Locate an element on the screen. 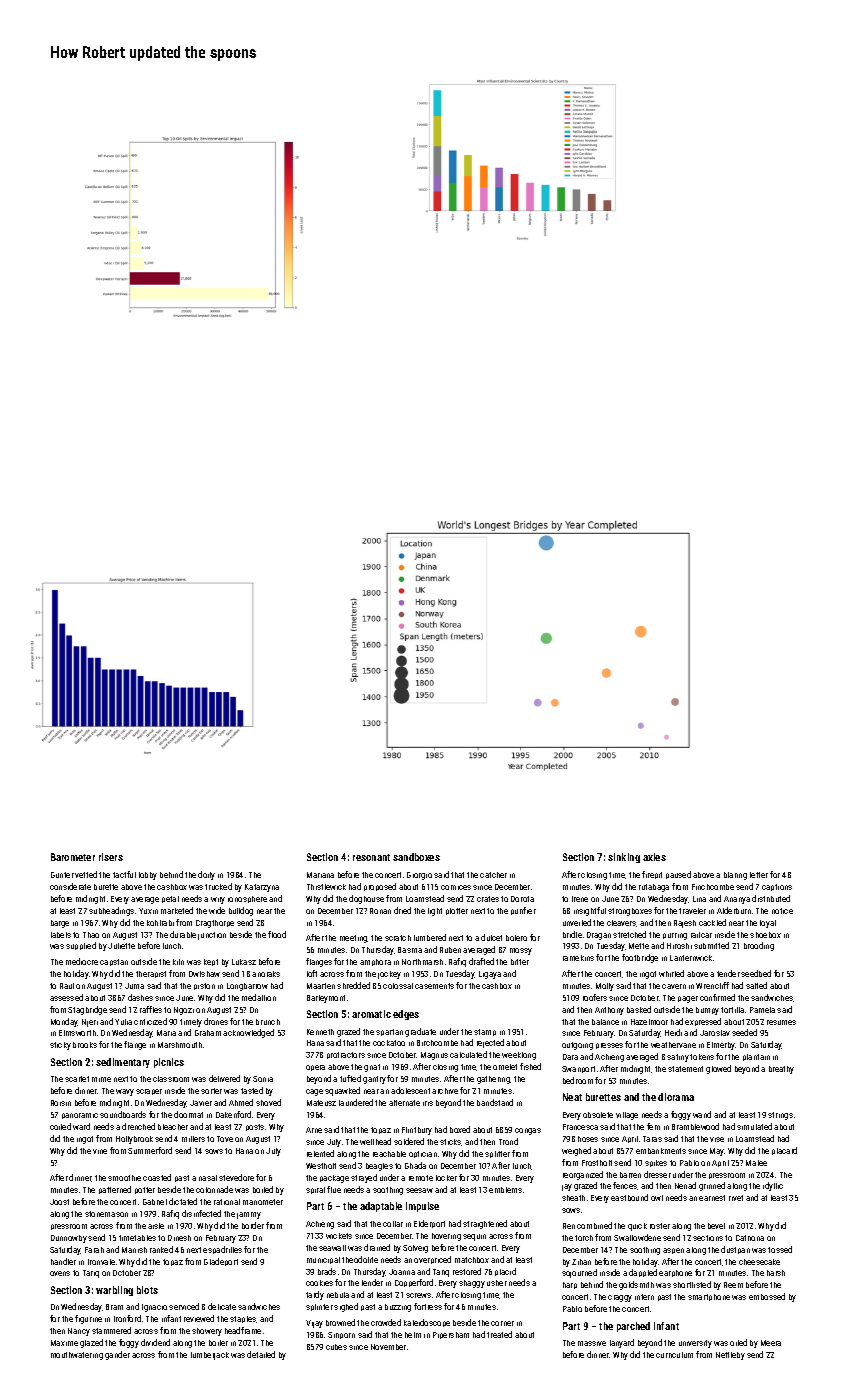  gathering is located at coordinates (494, 1080).
